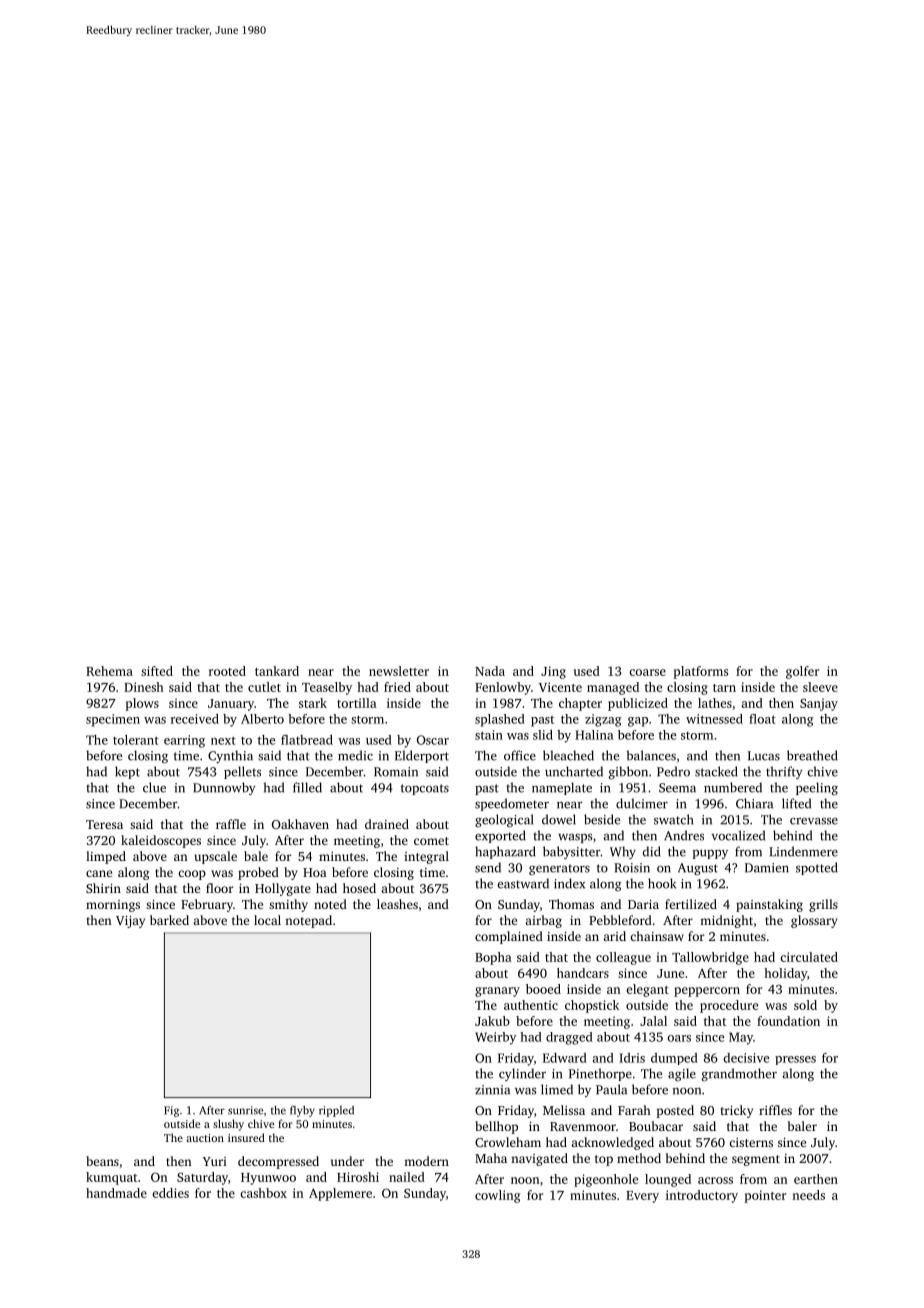 The height and width of the screenshot is (1308, 924). I want to click on cowling, so click(497, 1196).
